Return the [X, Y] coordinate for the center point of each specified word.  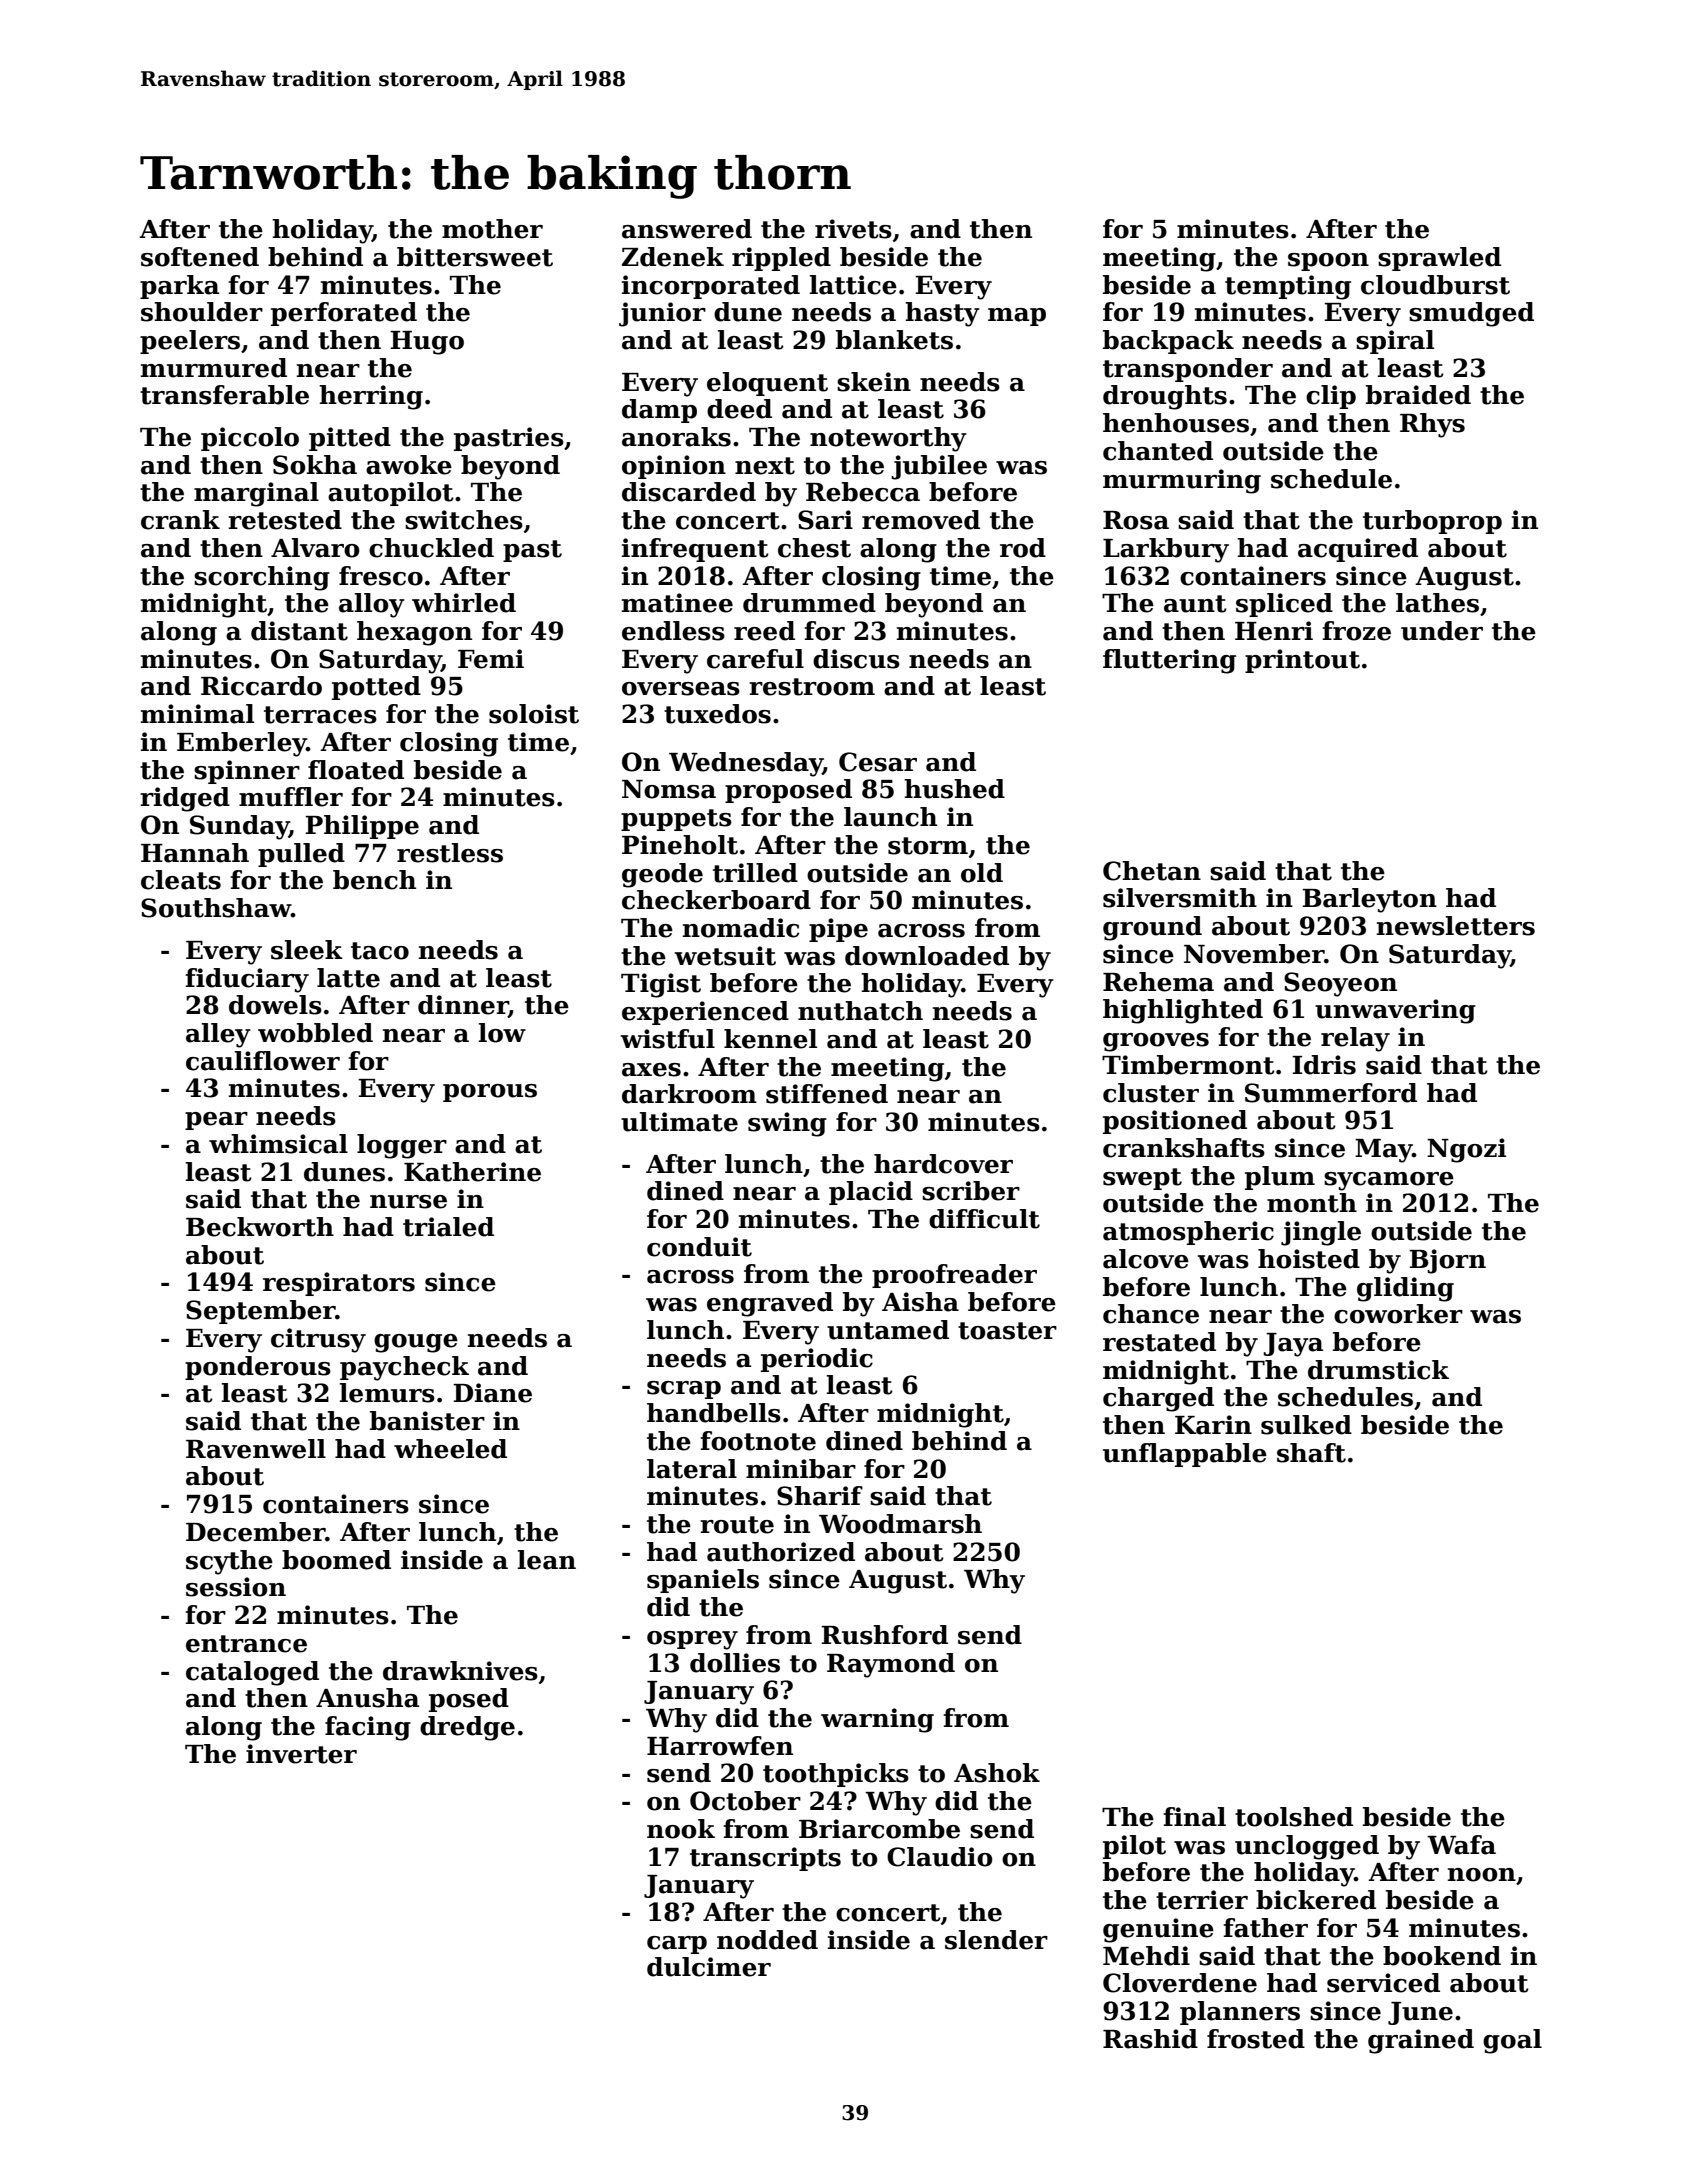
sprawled [1439, 259]
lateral [692, 1469]
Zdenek [673, 257]
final [1195, 1817]
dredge [467, 1728]
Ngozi [1466, 1150]
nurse [408, 1202]
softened [200, 257]
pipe [838, 930]
